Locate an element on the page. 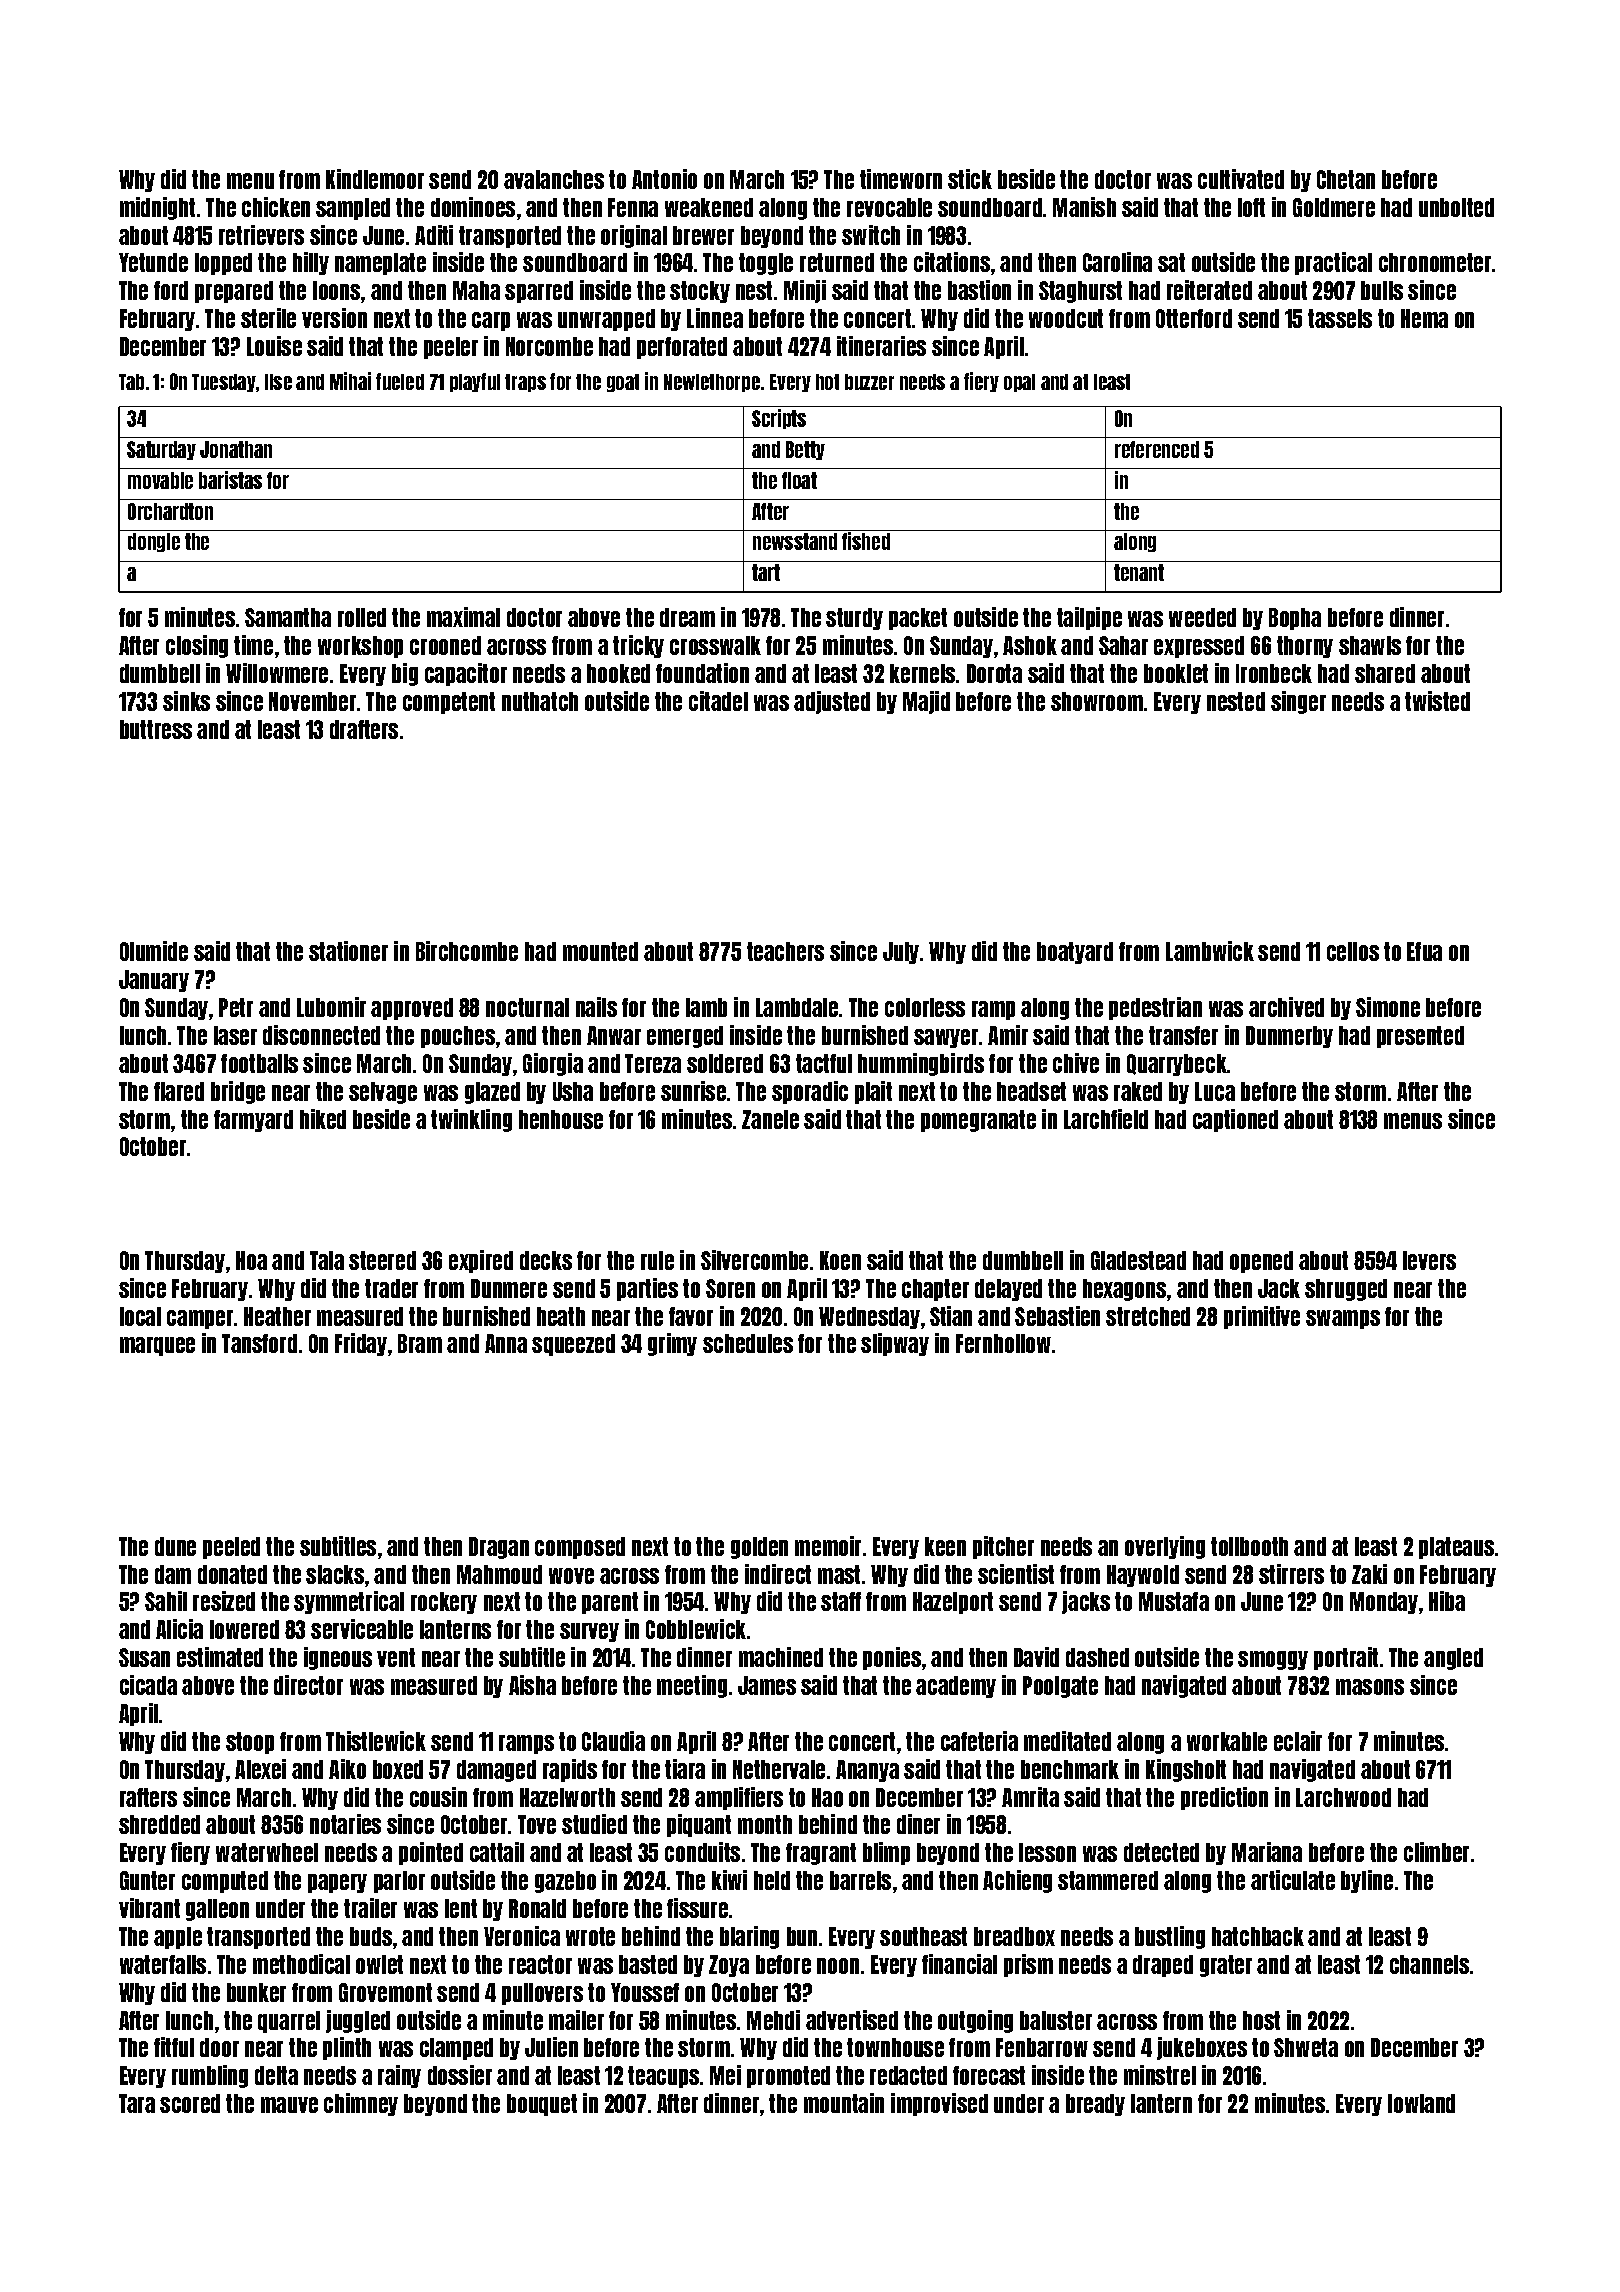  mounted is located at coordinates (600, 951).
